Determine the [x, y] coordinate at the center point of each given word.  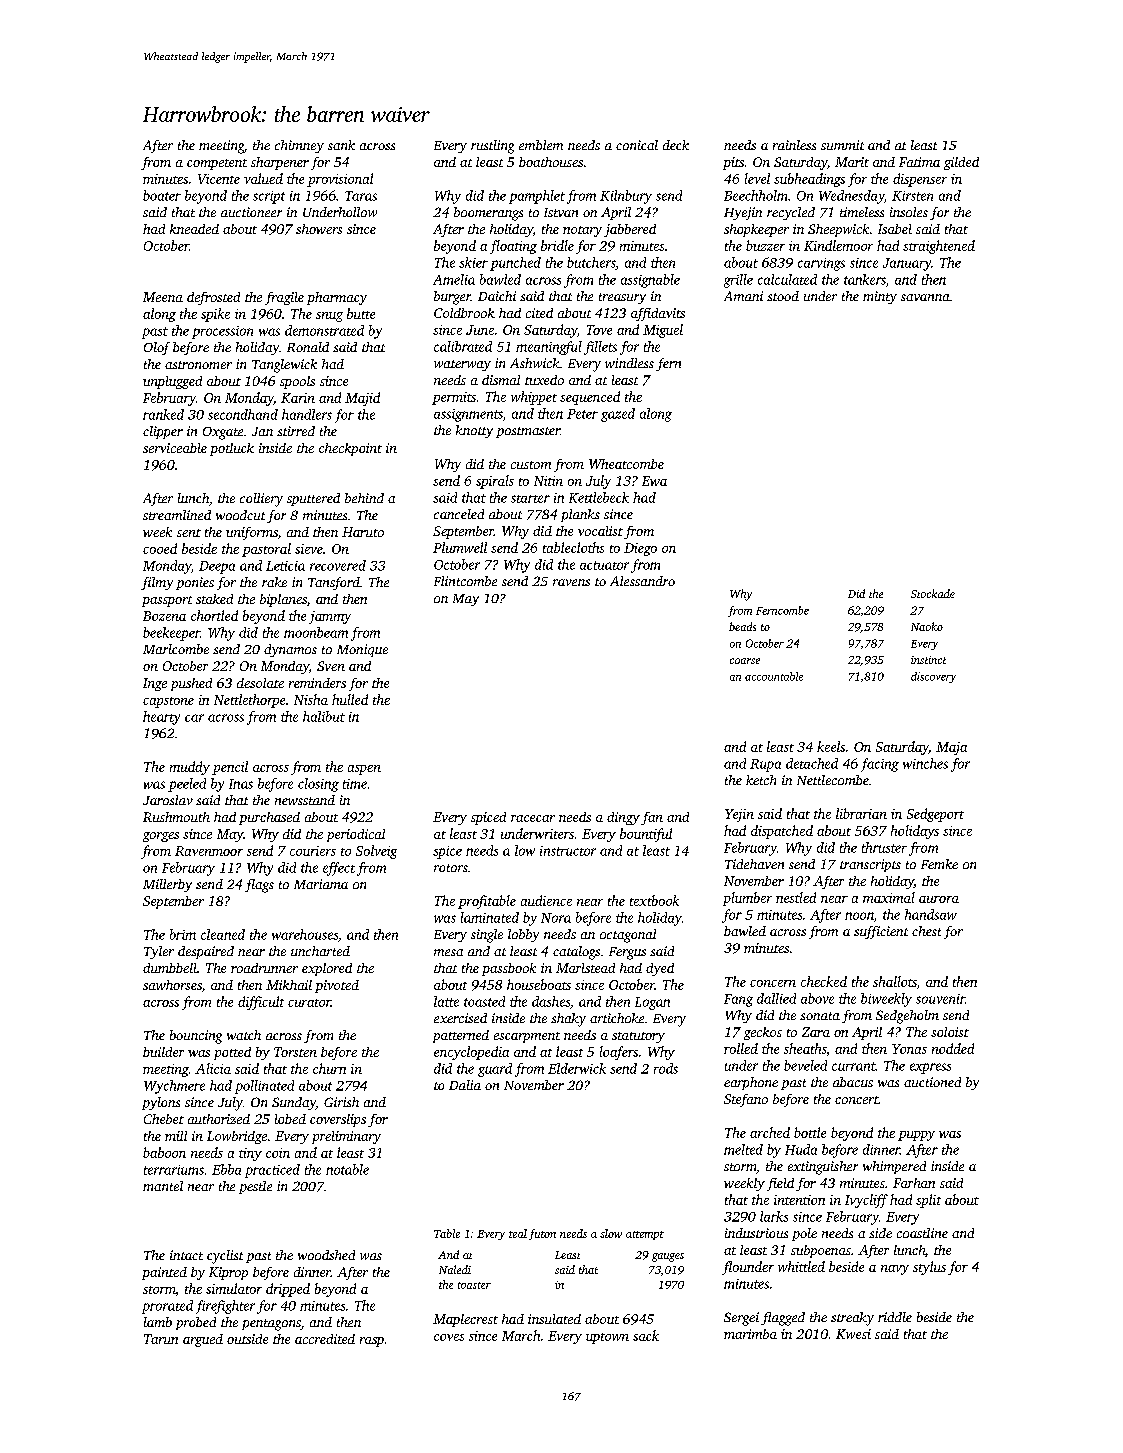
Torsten [295, 1052]
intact [186, 1255]
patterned [461, 1036]
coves [449, 1337]
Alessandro [642, 581]
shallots [895, 981]
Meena [163, 297]
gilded [961, 163]
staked [214, 599]
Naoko [927, 626]
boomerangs [488, 214]
